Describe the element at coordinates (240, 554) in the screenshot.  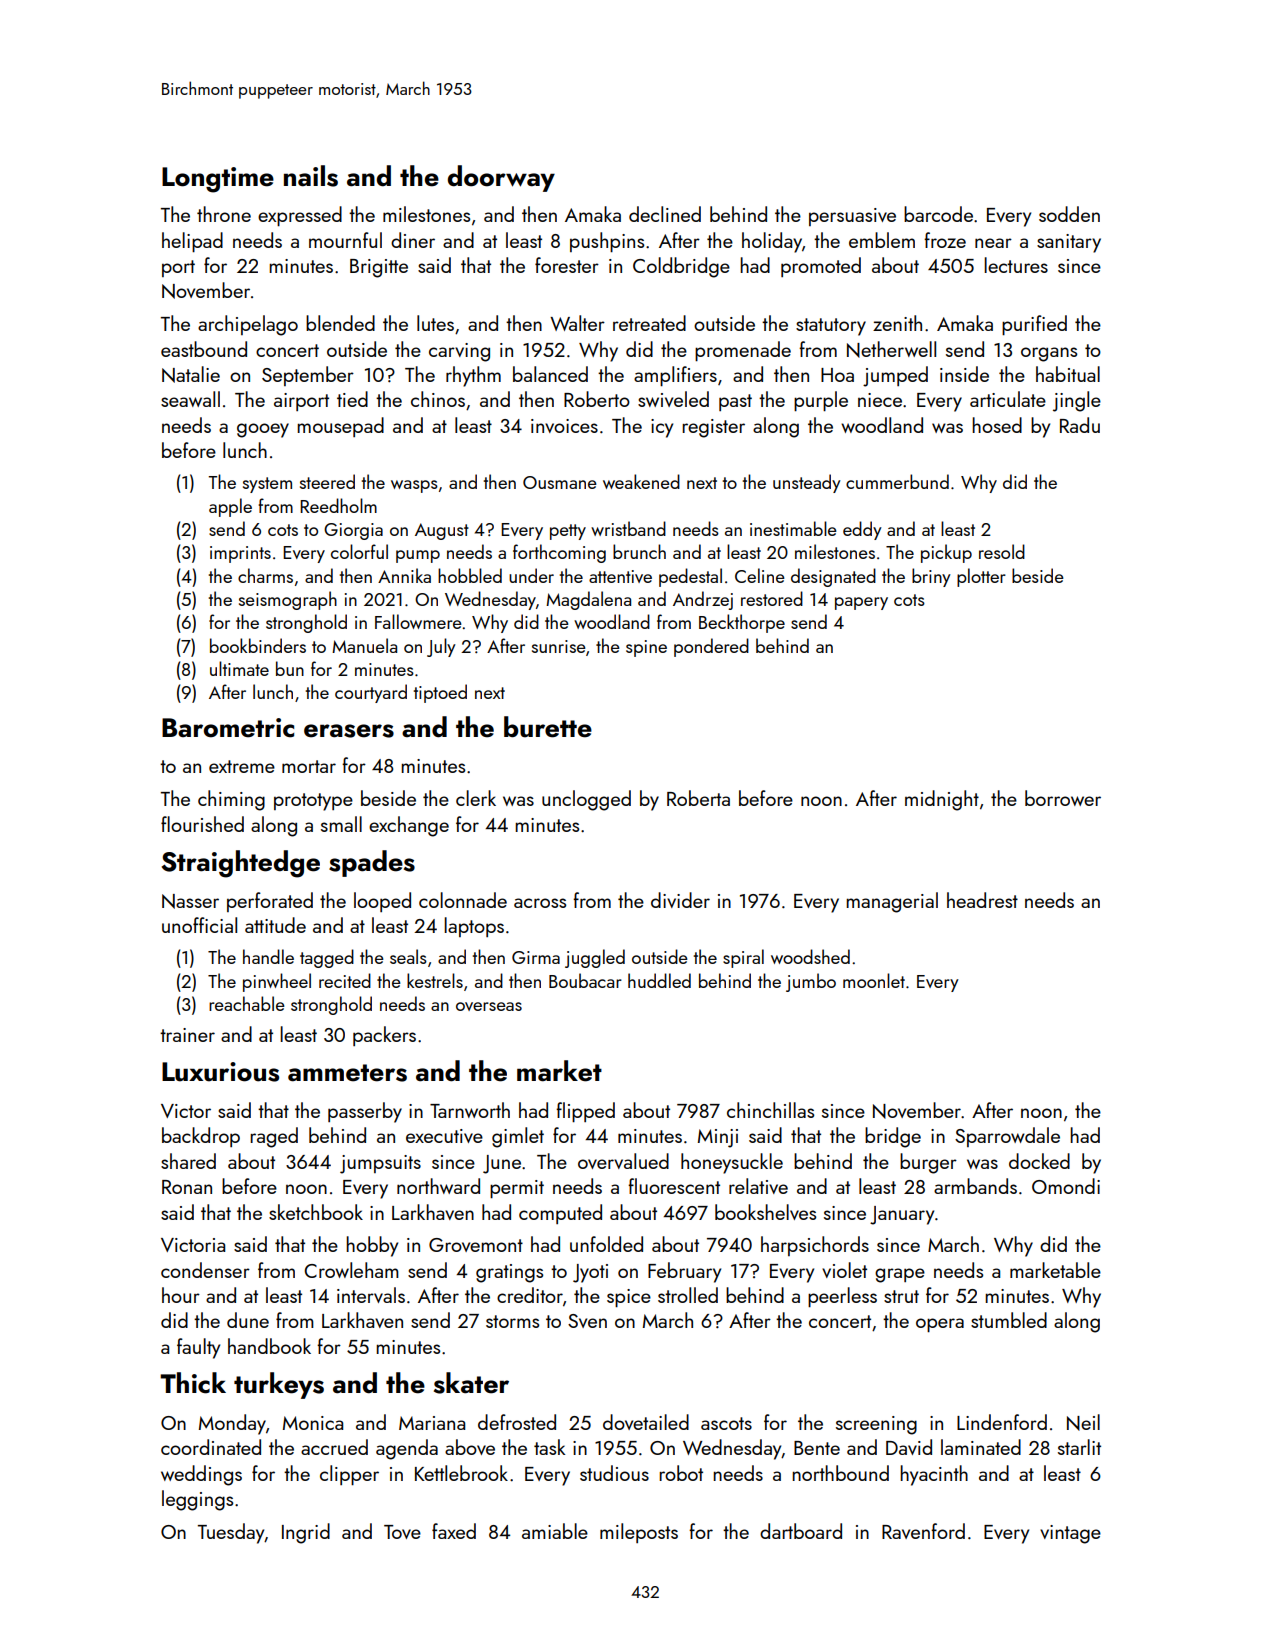
I see `imprints` at that location.
